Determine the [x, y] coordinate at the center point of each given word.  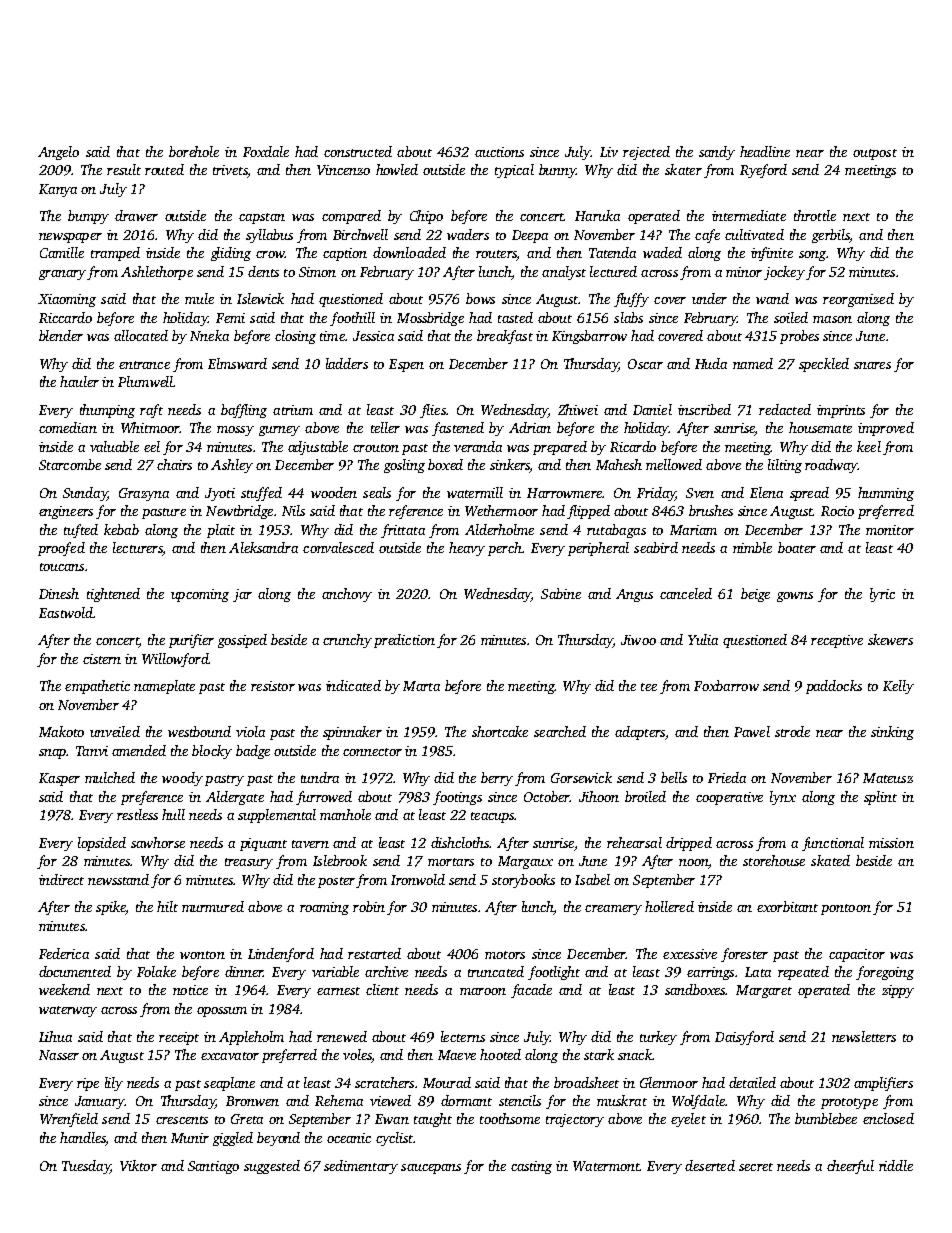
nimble [752, 547]
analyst [564, 273]
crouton [376, 448]
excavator [230, 1056]
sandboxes [695, 989]
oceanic [349, 1138]
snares [872, 365]
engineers [66, 512]
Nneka [209, 335]
